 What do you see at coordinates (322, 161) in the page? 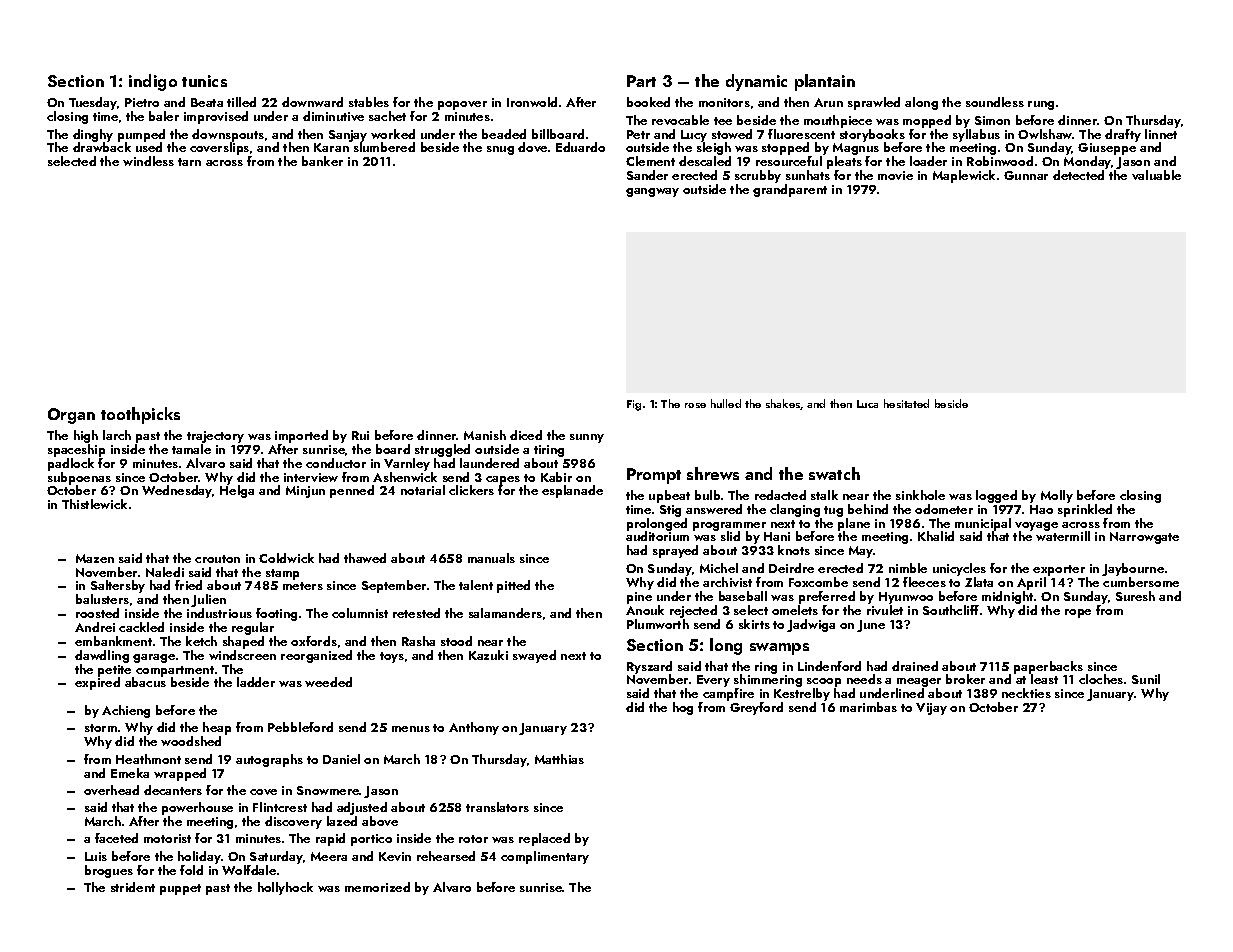
I see `banker` at bounding box center [322, 161].
